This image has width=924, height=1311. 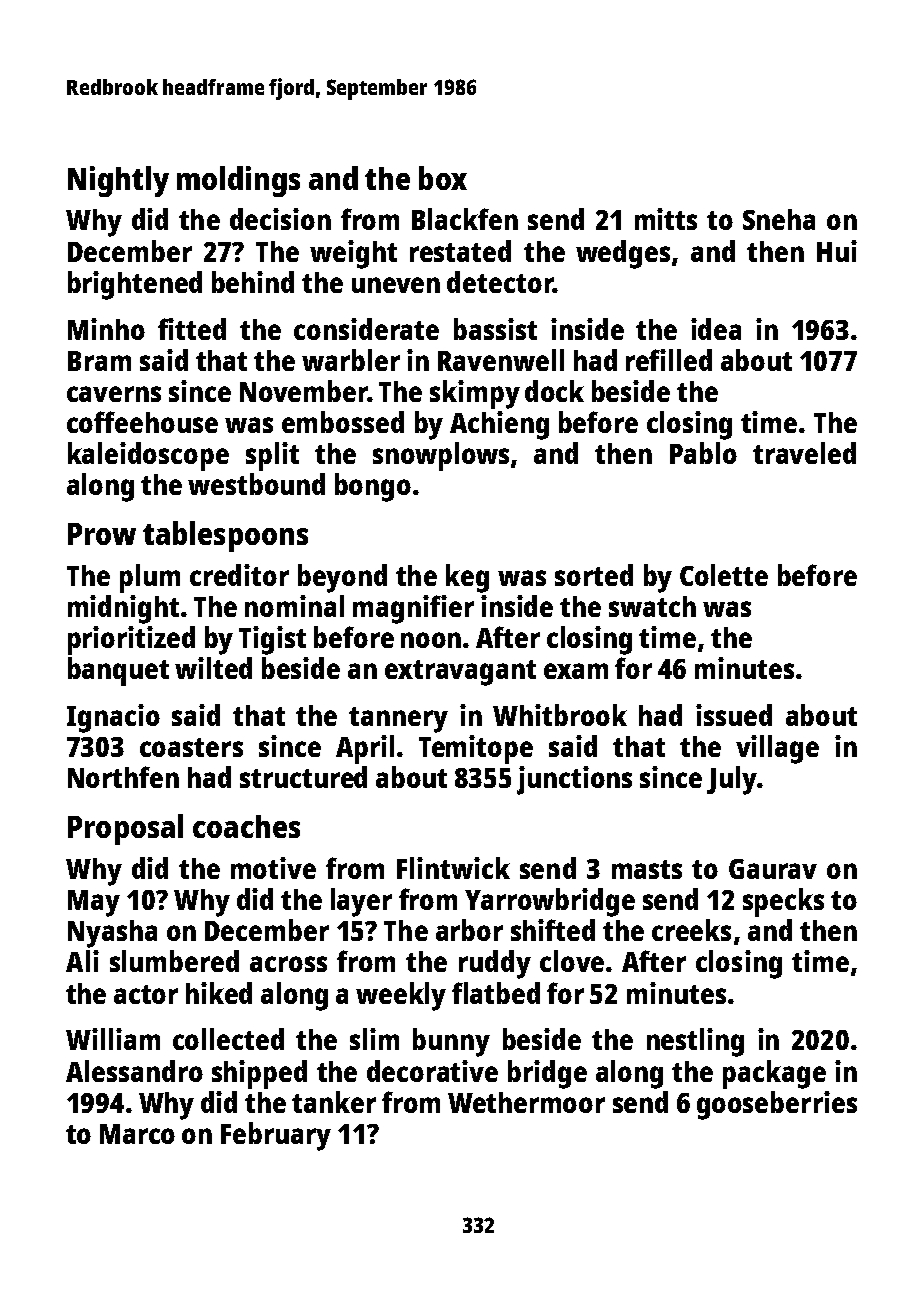 I want to click on extravagant, so click(x=460, y=673).
